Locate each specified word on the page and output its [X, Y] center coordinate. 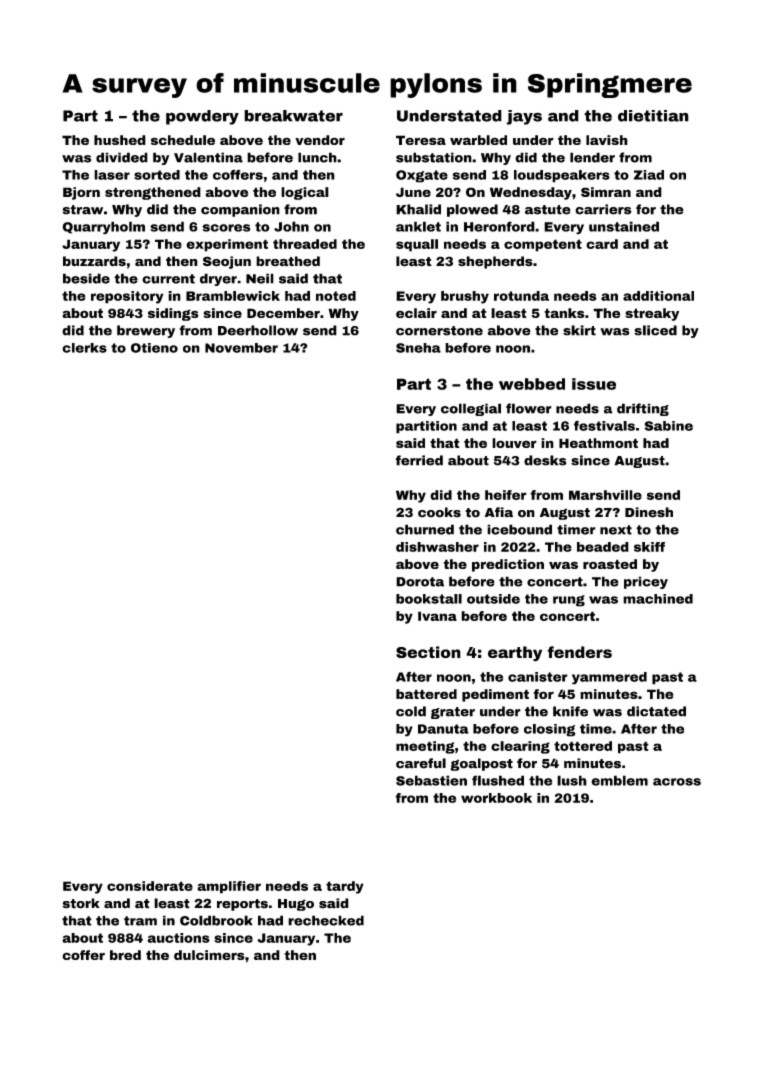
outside [493, 599]
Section [428, 652]
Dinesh [649, 512]
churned [425, 529]
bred [125, 955]
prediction [508, 565]
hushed [120, 140]
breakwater [293, 116]
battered [426, 694]
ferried [419, 460]
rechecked [326, 920]
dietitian [653, 116]
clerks [84, 348]
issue [594, 384]
